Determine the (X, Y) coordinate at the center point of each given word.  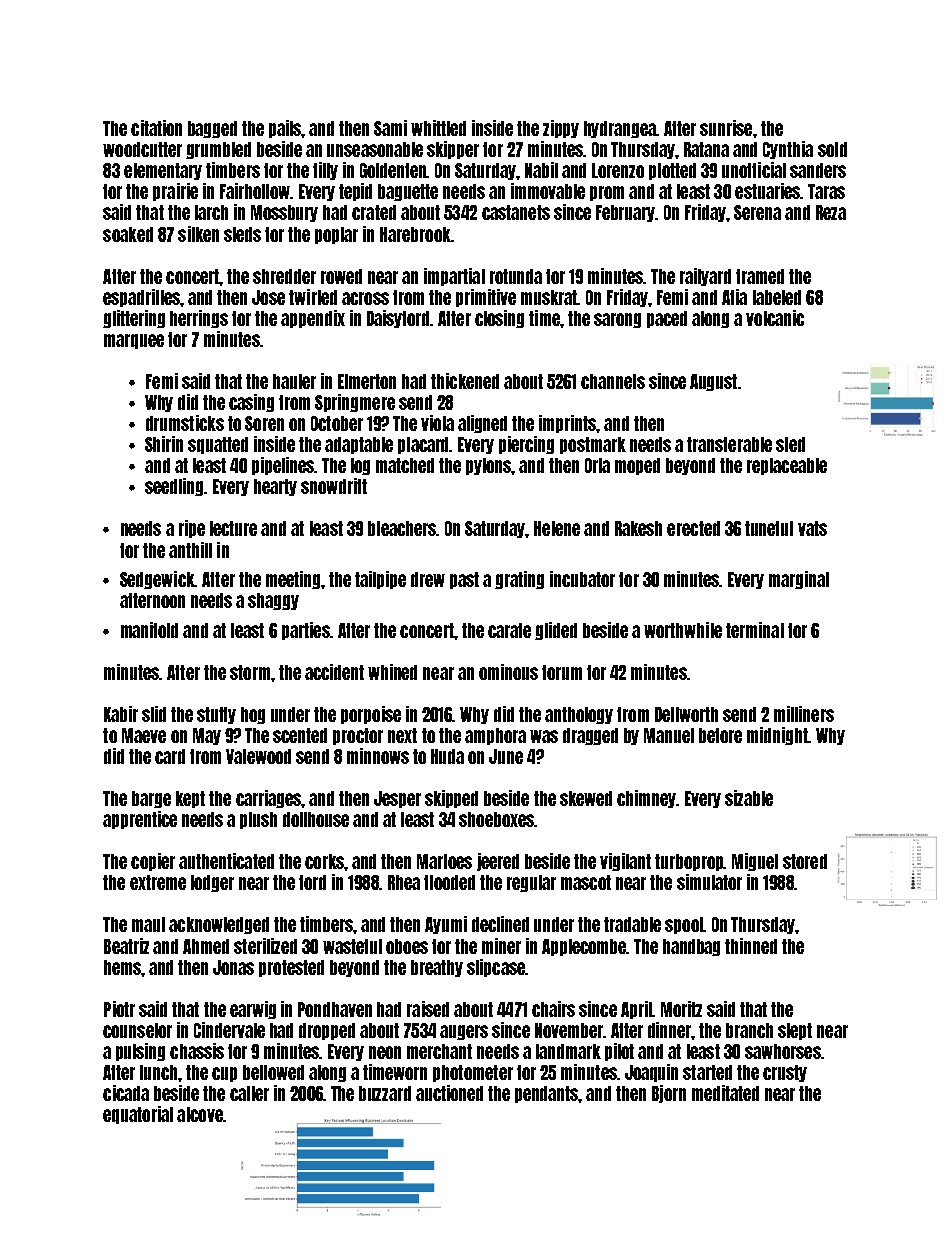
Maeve (144, 735)
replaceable (787, 466)
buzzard (385, 1093)
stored (805, 861)
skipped (451, 799)
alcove (200, 1114)
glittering (134, 319)
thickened (465, 381)
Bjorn (669, 1094)
